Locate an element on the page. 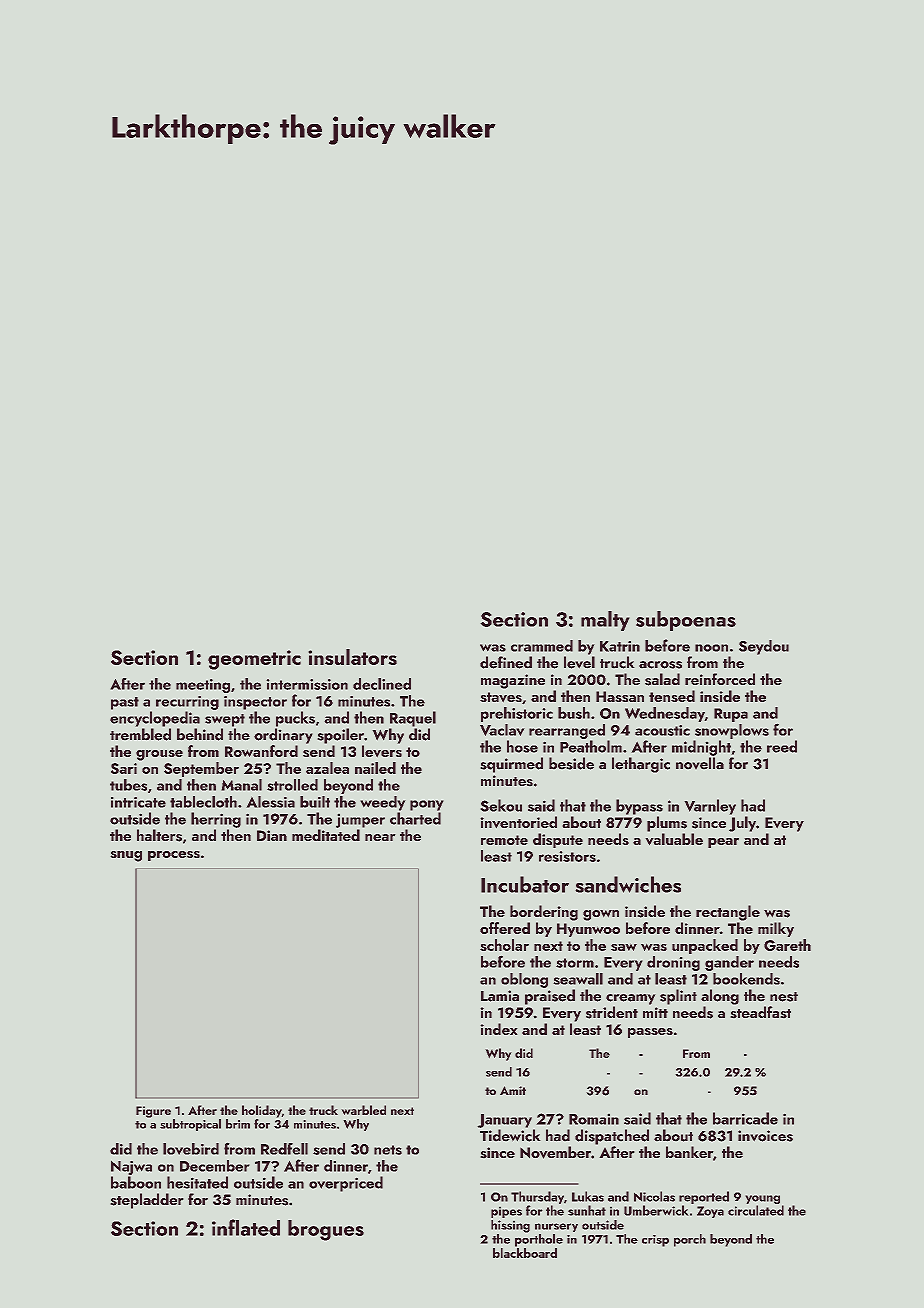 The image size is (924, 1308). weedy is located at coordinates (383, 803).
